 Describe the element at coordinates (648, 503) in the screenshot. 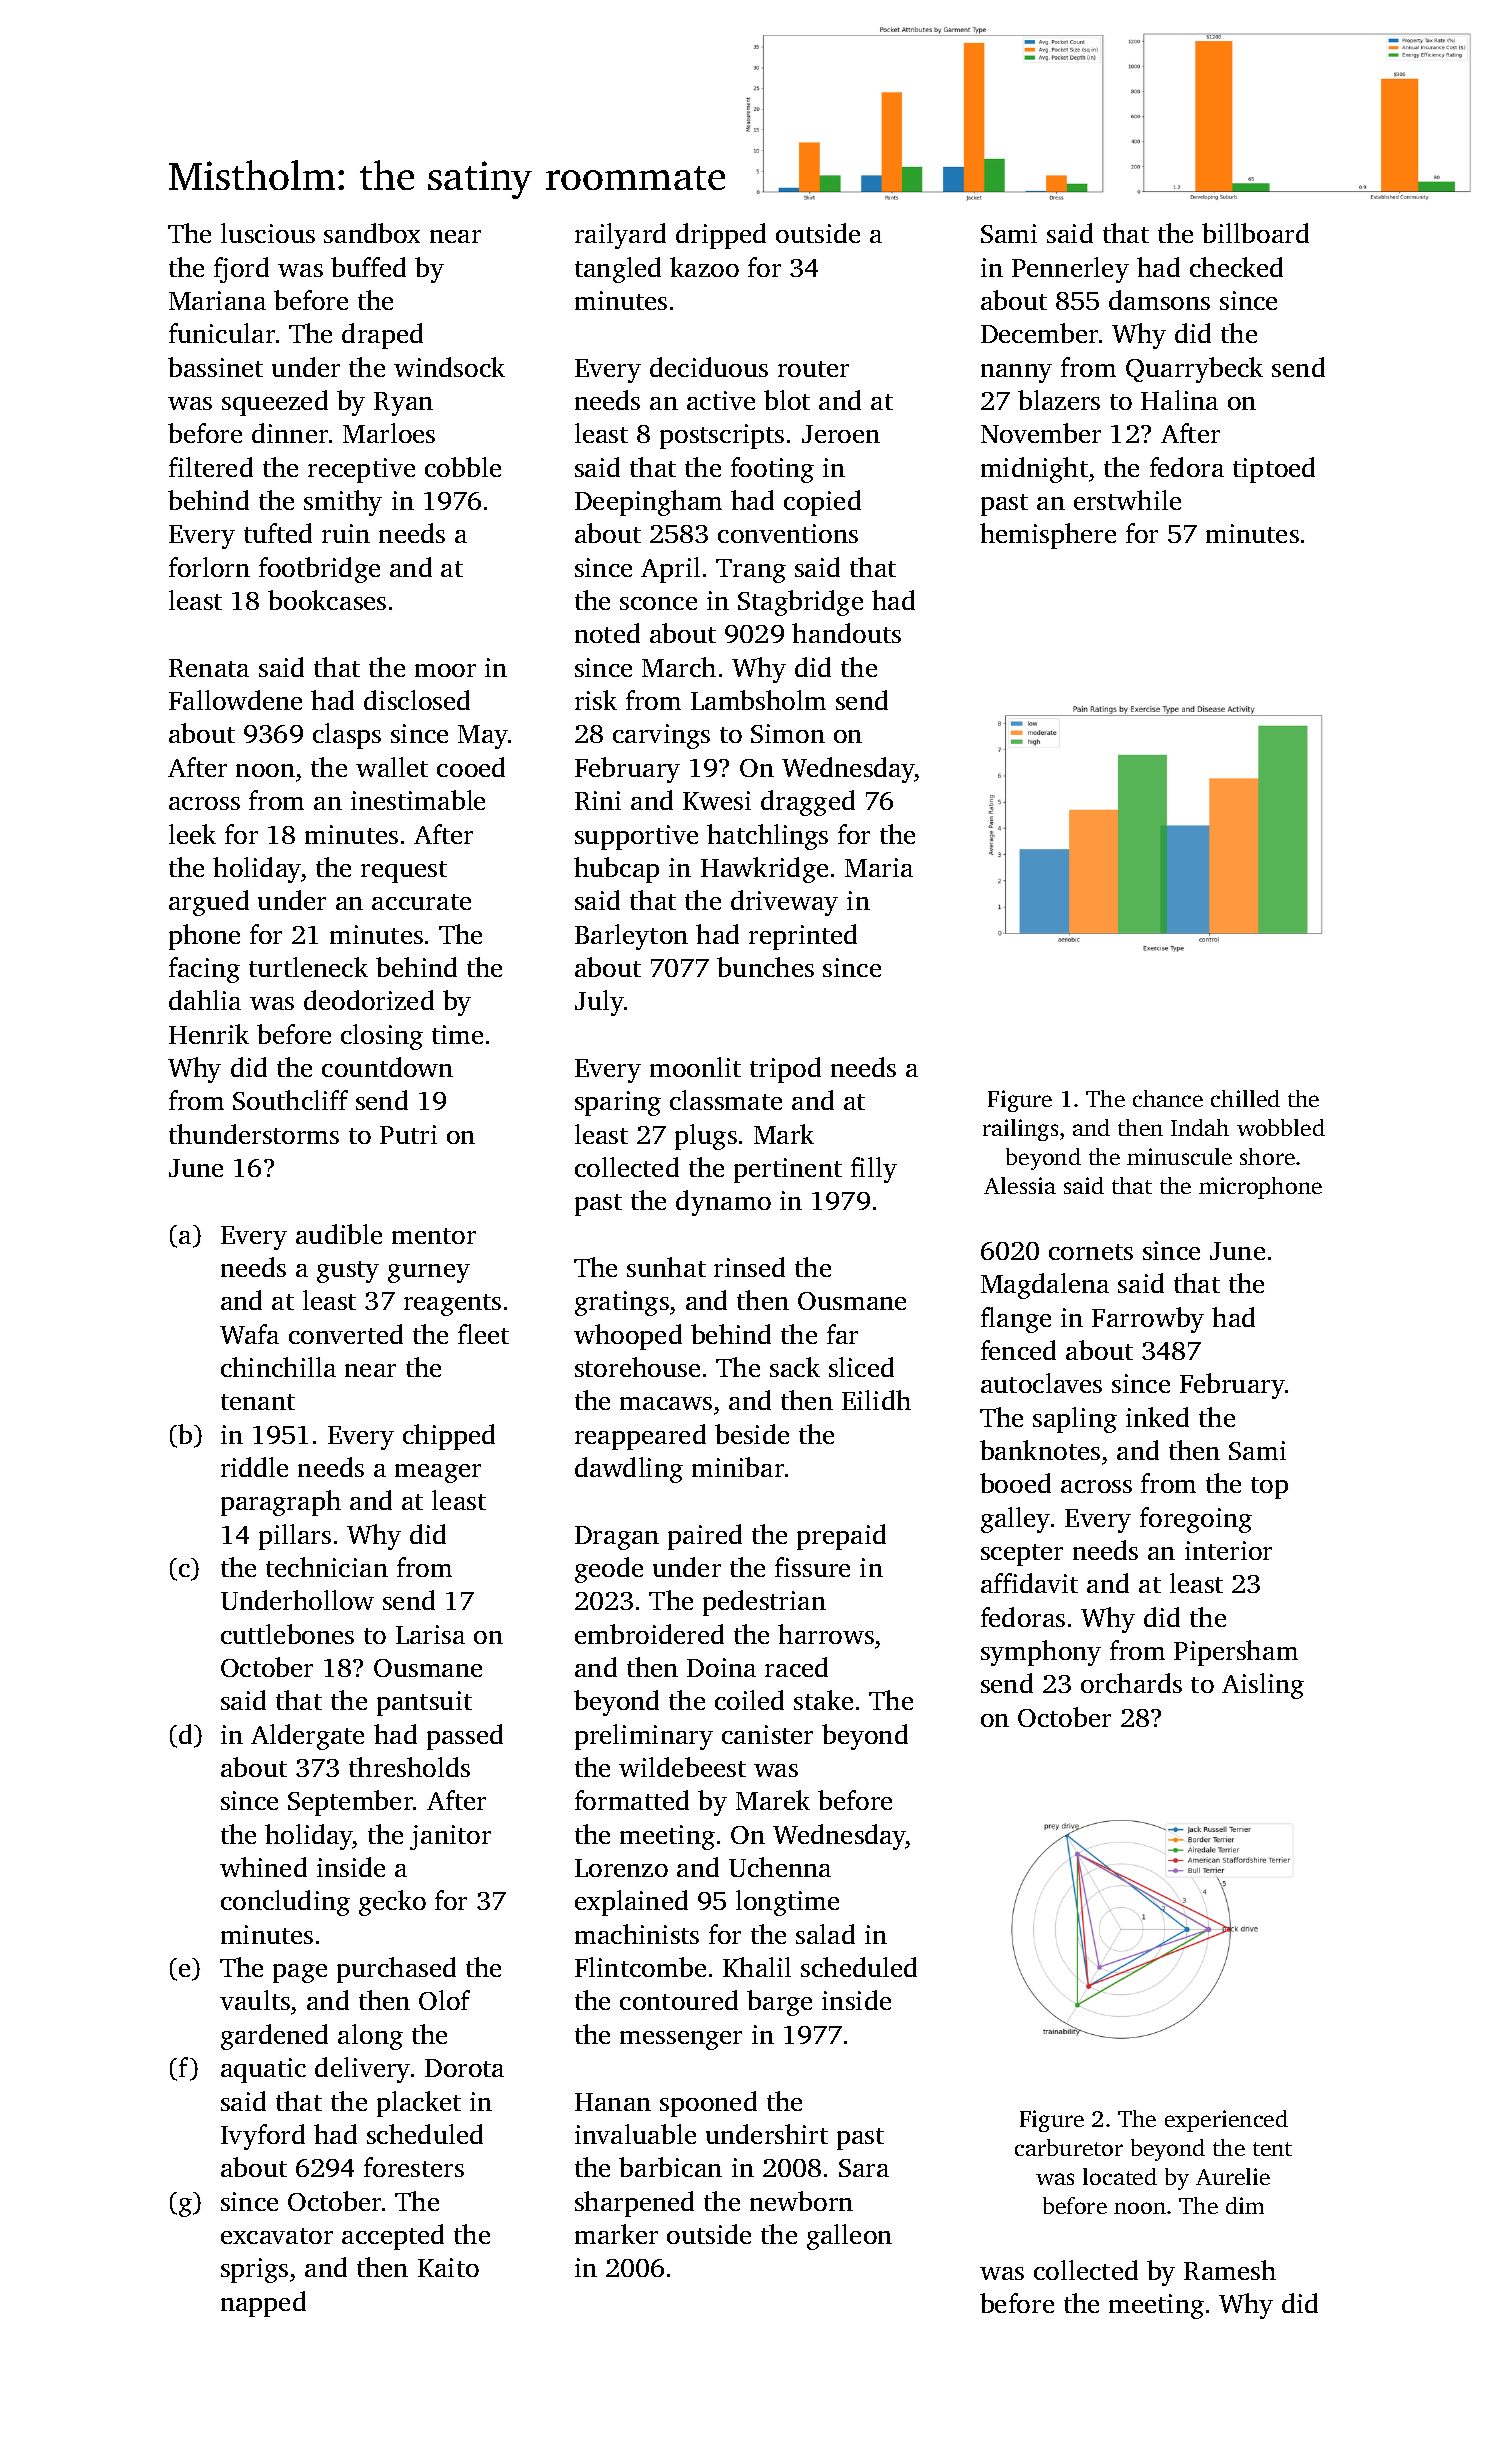

I see `Deepingham` at that location.
